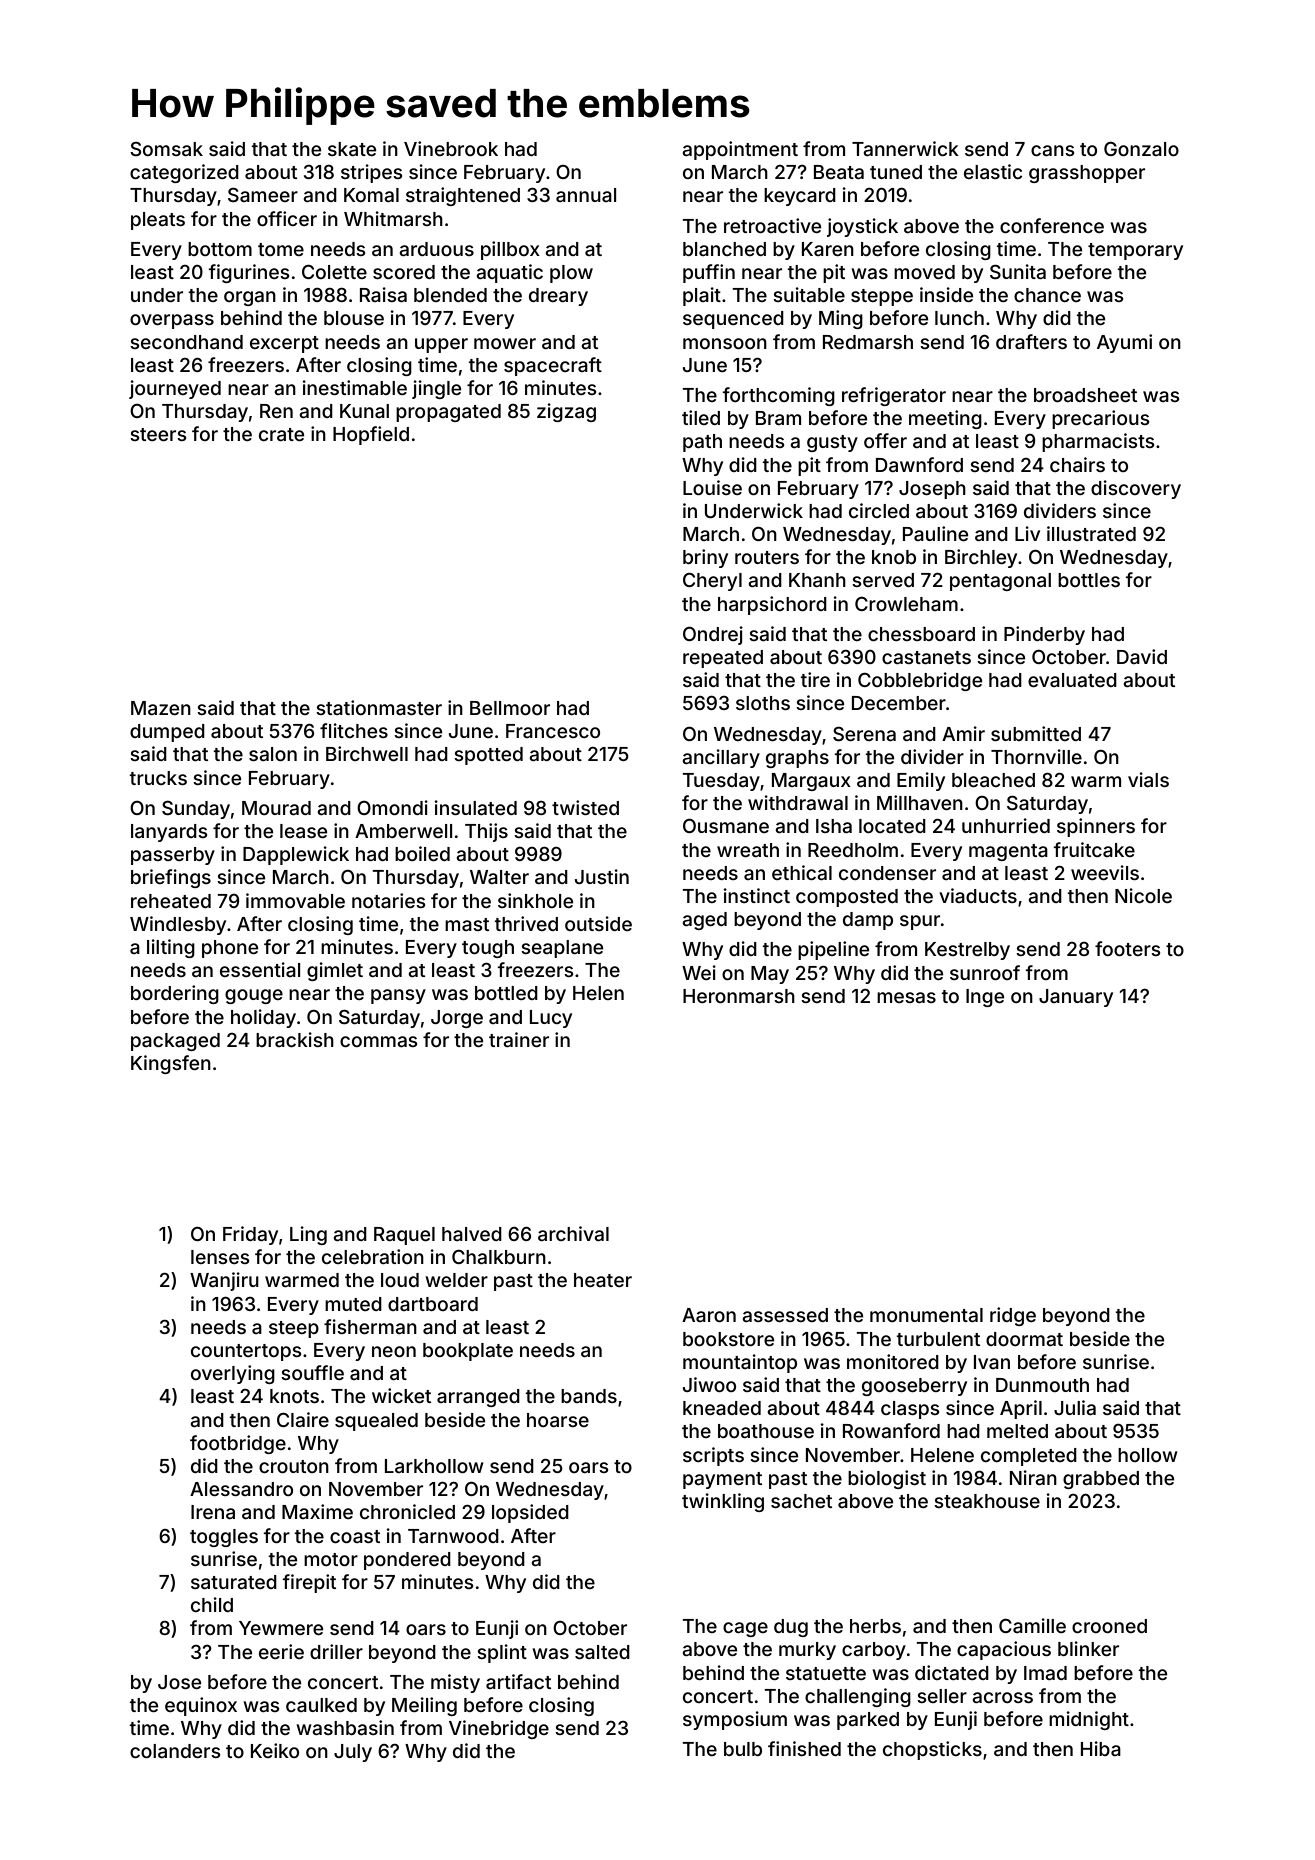 This screenshot has width=1315, height=1860. I want to click on briefings, so click(171, 878).
